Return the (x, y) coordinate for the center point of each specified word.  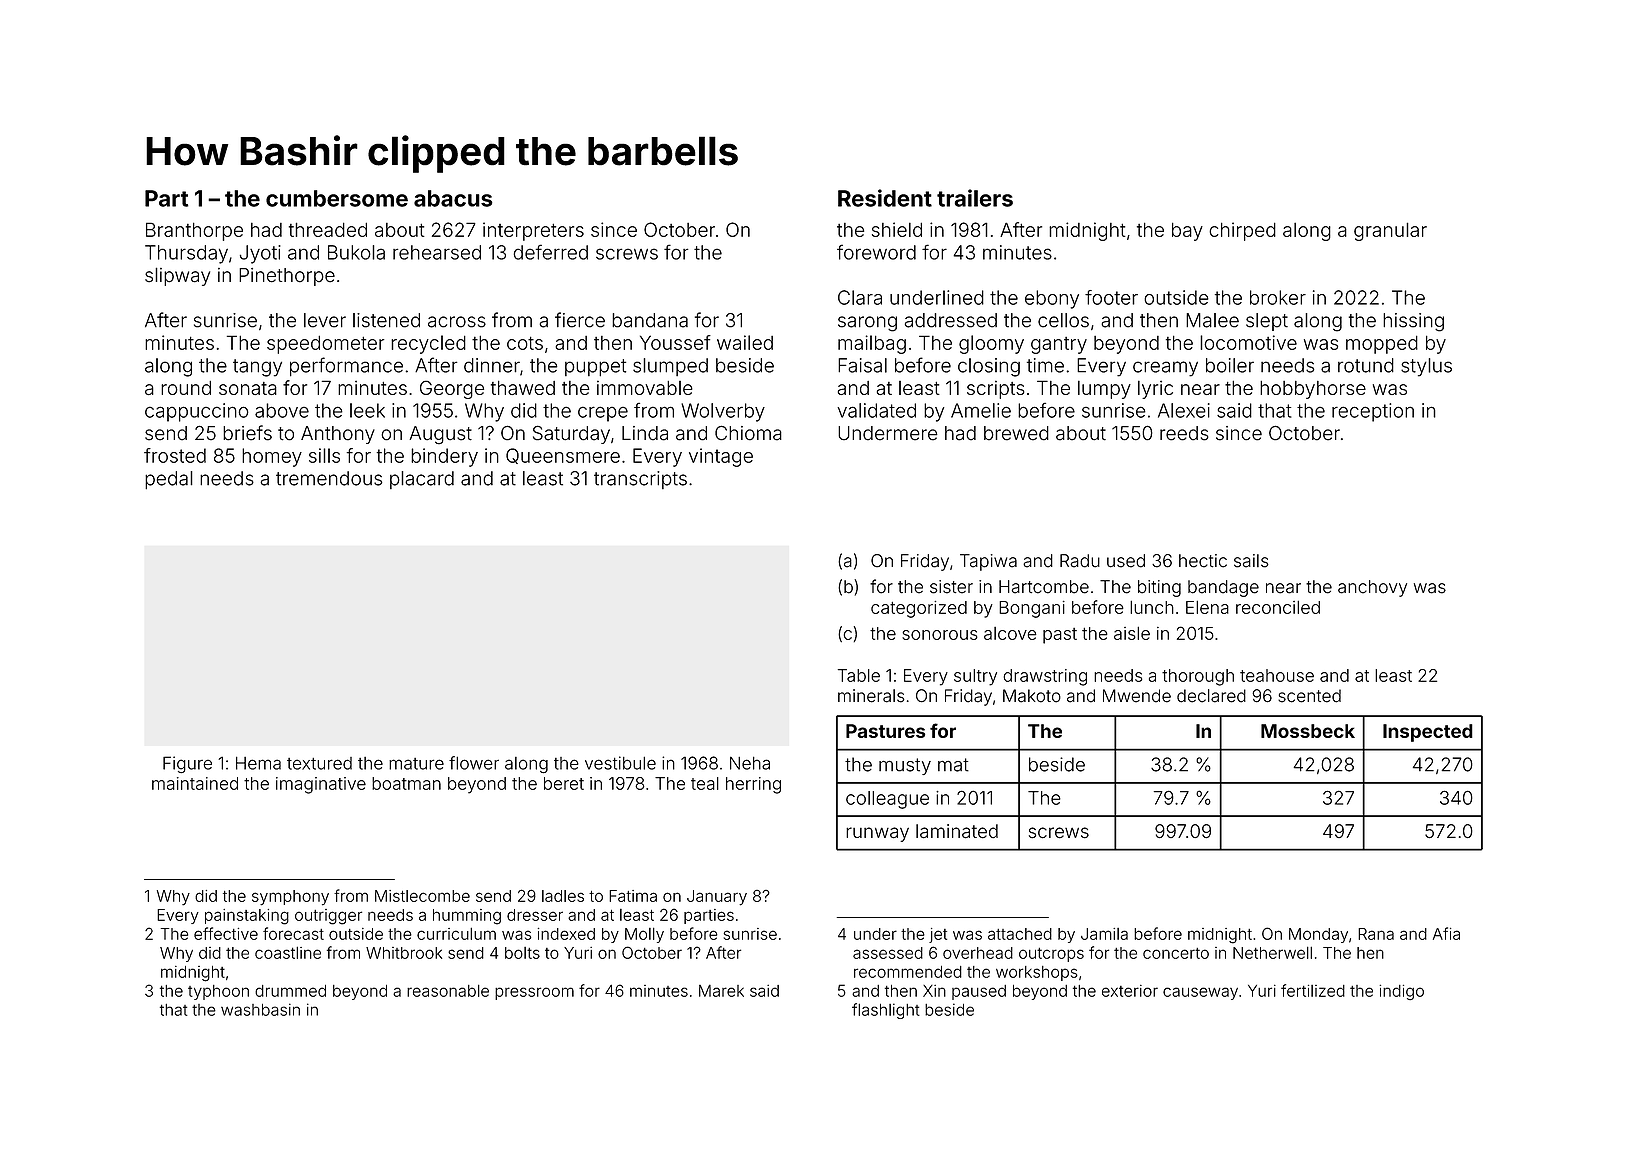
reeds (1184, 433)
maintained (195, 783)
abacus (453, 198)
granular (1390, 231)
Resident (885, 198)
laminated (957, 831)
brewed (1016, 433)
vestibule (620, 763)
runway (877, 834)
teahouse (1277, 675)
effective (226, 933)
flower (474, 763)
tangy (257, 368)
